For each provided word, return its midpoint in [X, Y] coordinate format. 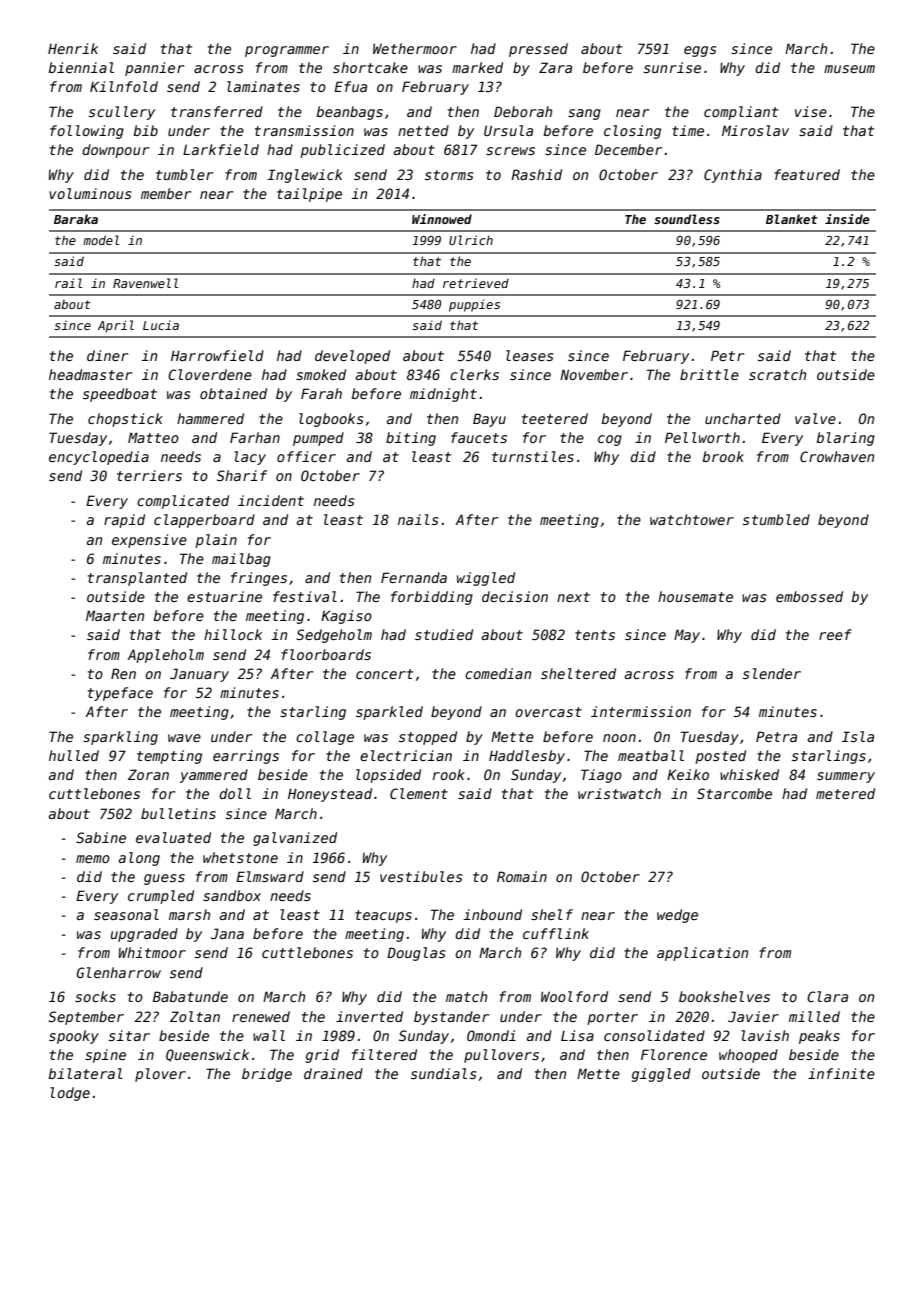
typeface [120, 694]
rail [68, 283]
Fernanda [414, 577]
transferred [217, 111]
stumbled [776, 519]
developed [352, 357]
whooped [748, 1056]
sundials [443, 1073]
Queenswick [207, 1055]
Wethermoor [415, 48]
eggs [700, 51]
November [594, 374]
